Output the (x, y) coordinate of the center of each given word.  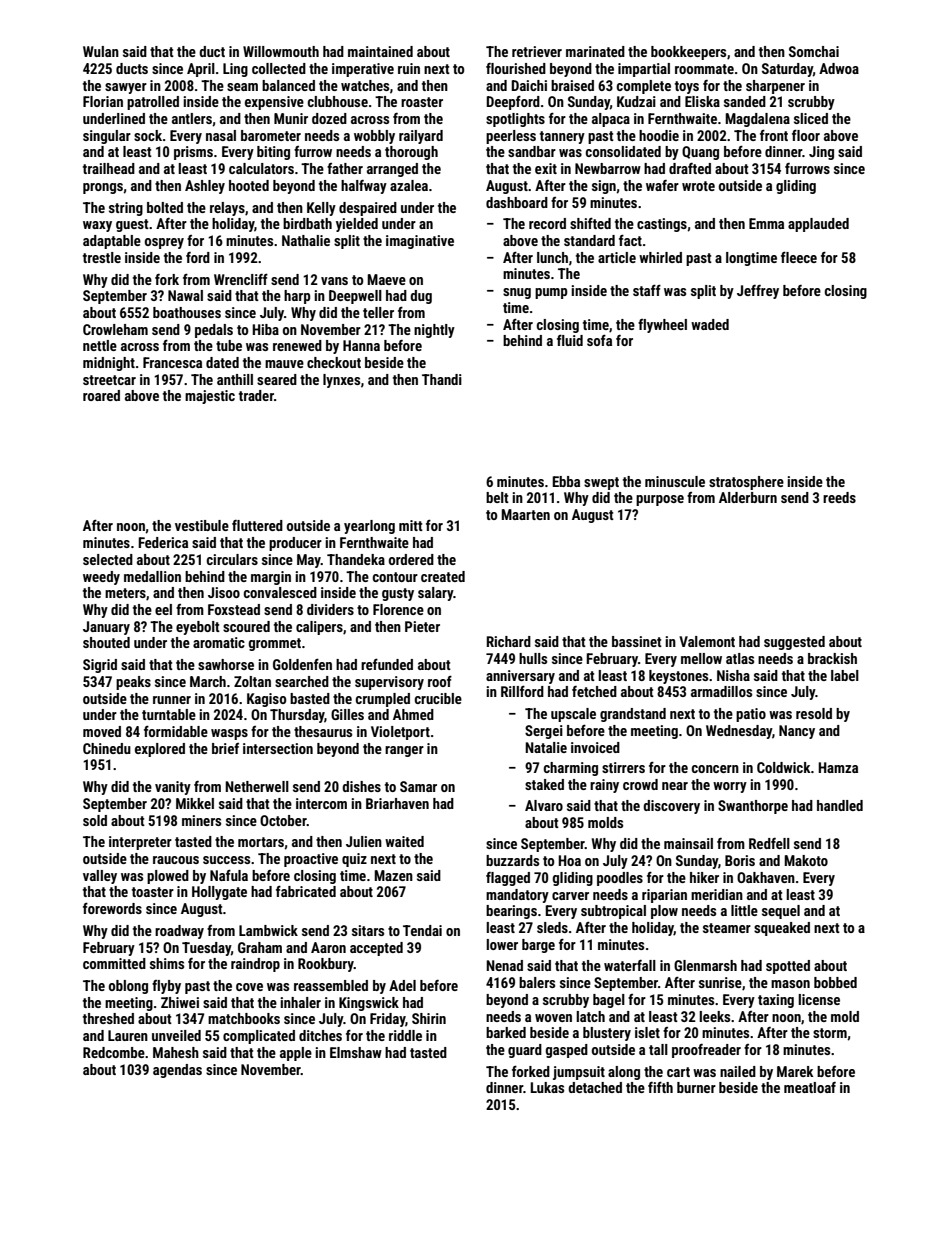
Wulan (101, 51)
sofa (599, 340)
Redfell (769, 843)
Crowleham (115, 329)
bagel (609, 1001)
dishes (361, 786)
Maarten (525, 514)
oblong (128, 987)
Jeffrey (758, 292)
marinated (595, 51)
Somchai (814, 51)
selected (108, 559)
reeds (839, 497)
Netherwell (257, 786)
